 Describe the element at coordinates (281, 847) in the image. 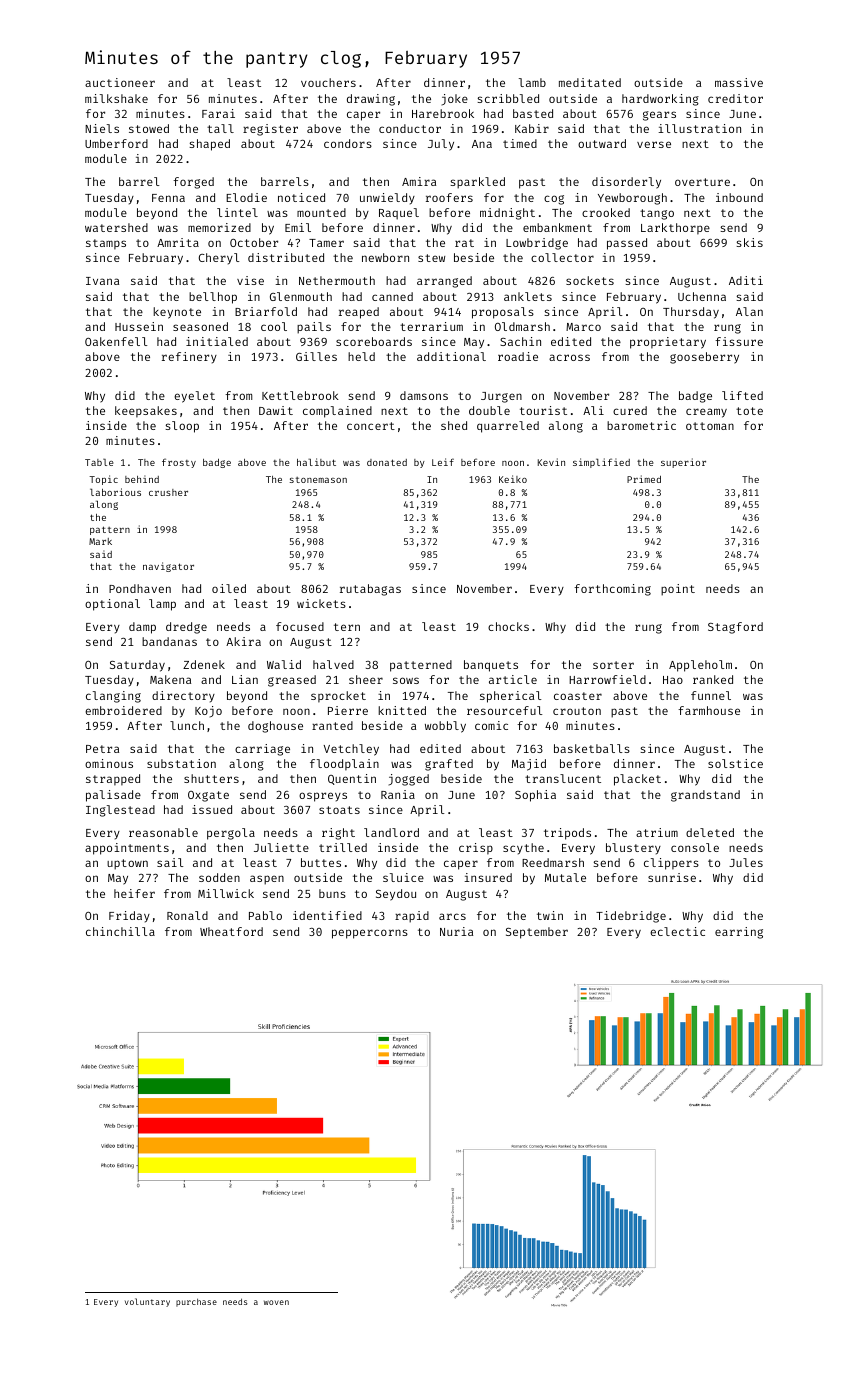

I see `Juliette` at that location.
